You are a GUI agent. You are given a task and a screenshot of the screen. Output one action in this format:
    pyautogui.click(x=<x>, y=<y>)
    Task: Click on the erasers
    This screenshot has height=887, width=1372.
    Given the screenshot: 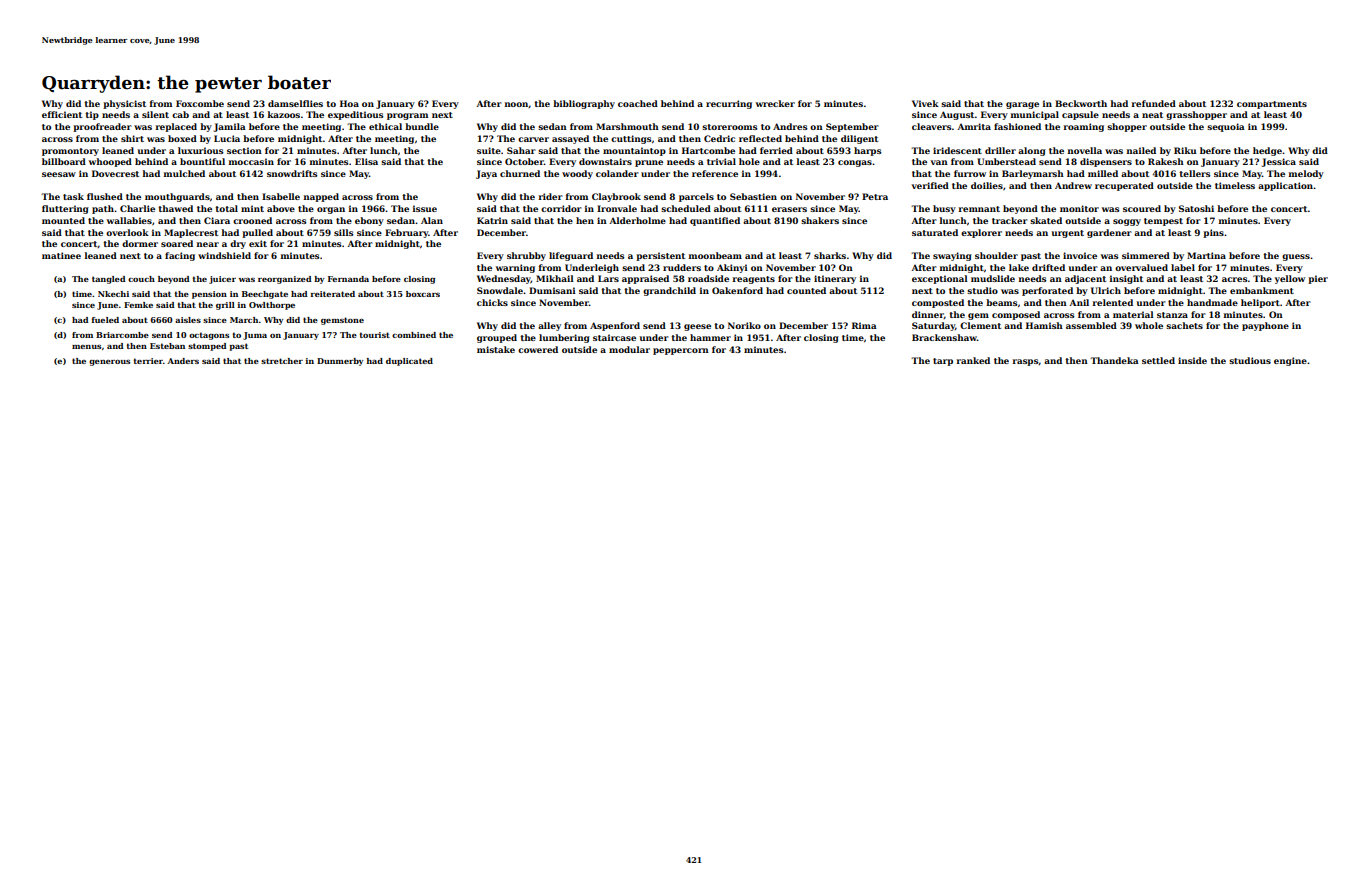 What is the action you would take?
    pyautogui.click(x=789, y=209)
